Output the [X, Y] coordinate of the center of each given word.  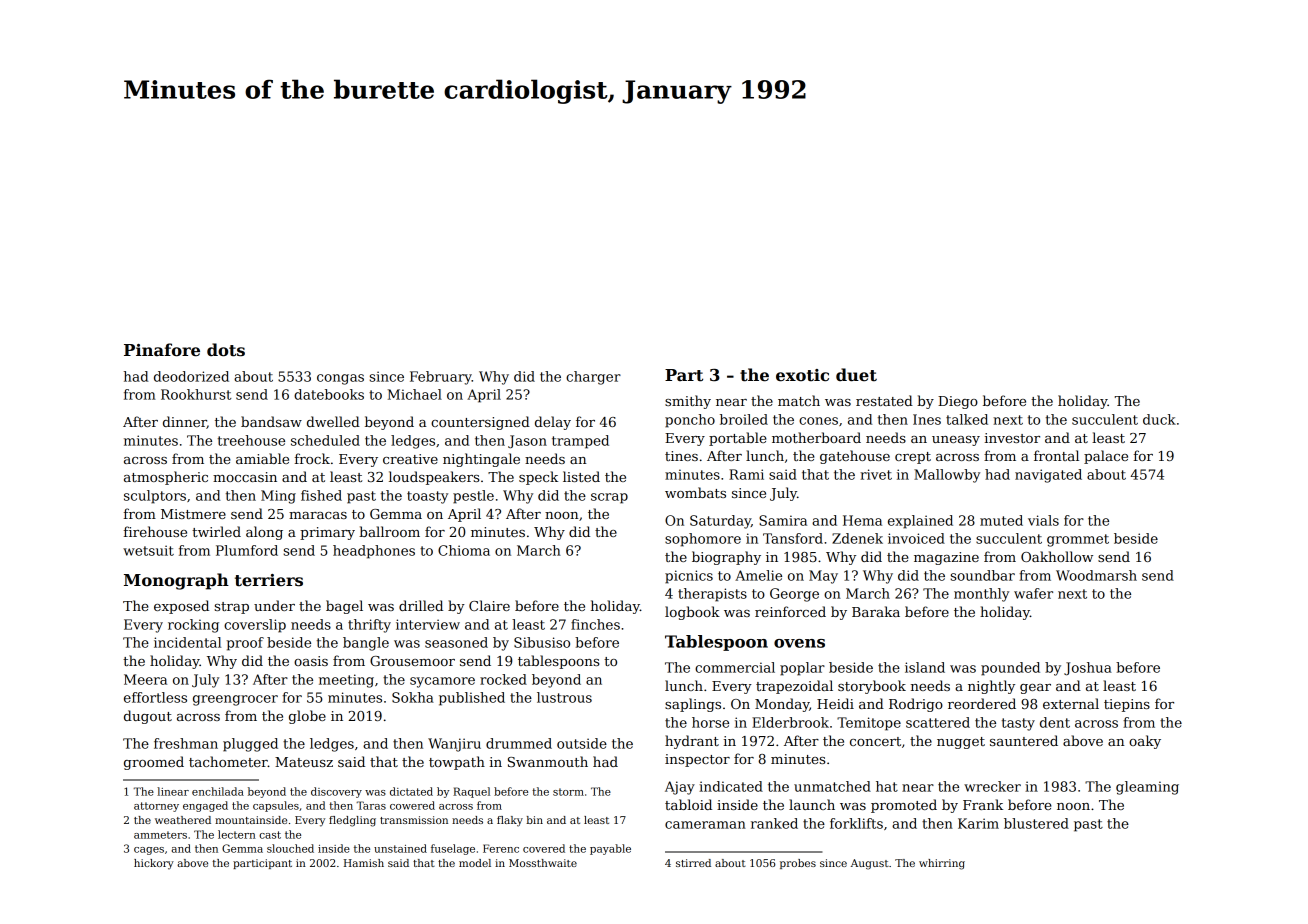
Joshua [1088, 669]
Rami [746, 474]
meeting [346, 681]
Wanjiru [454, 745]
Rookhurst [196, 394]
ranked [774, 823]
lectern [237, 834]
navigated [1048, 476]
